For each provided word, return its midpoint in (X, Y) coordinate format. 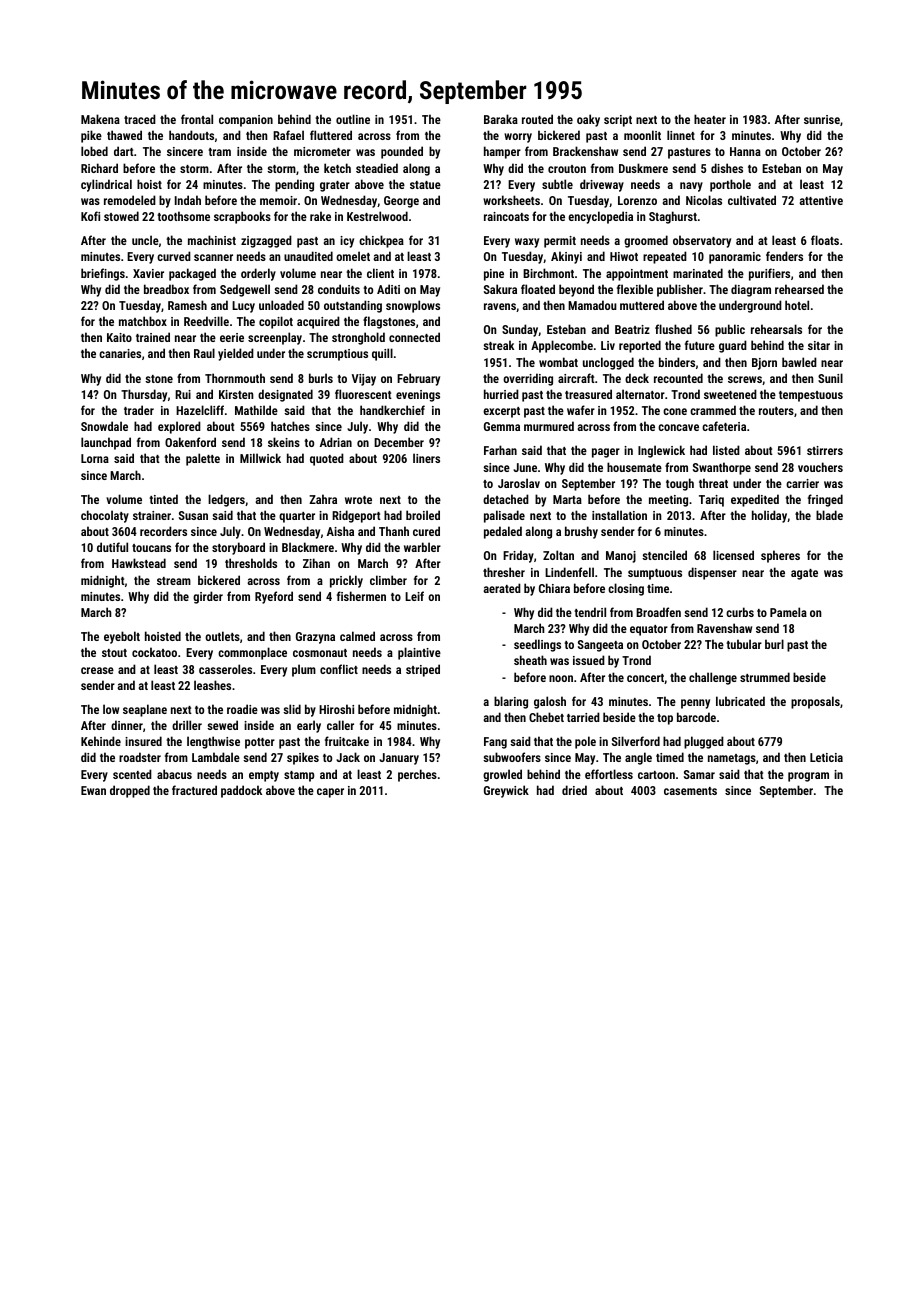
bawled (799, 362)
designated (285, 395)
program (808, 777)
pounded (402, 152)
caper (330, 793)
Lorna (95, 458)
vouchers (820, 467)
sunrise (822, 119)
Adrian (336, 442)
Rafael (288, 135)
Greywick (506, 791)
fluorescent (363, 394)
